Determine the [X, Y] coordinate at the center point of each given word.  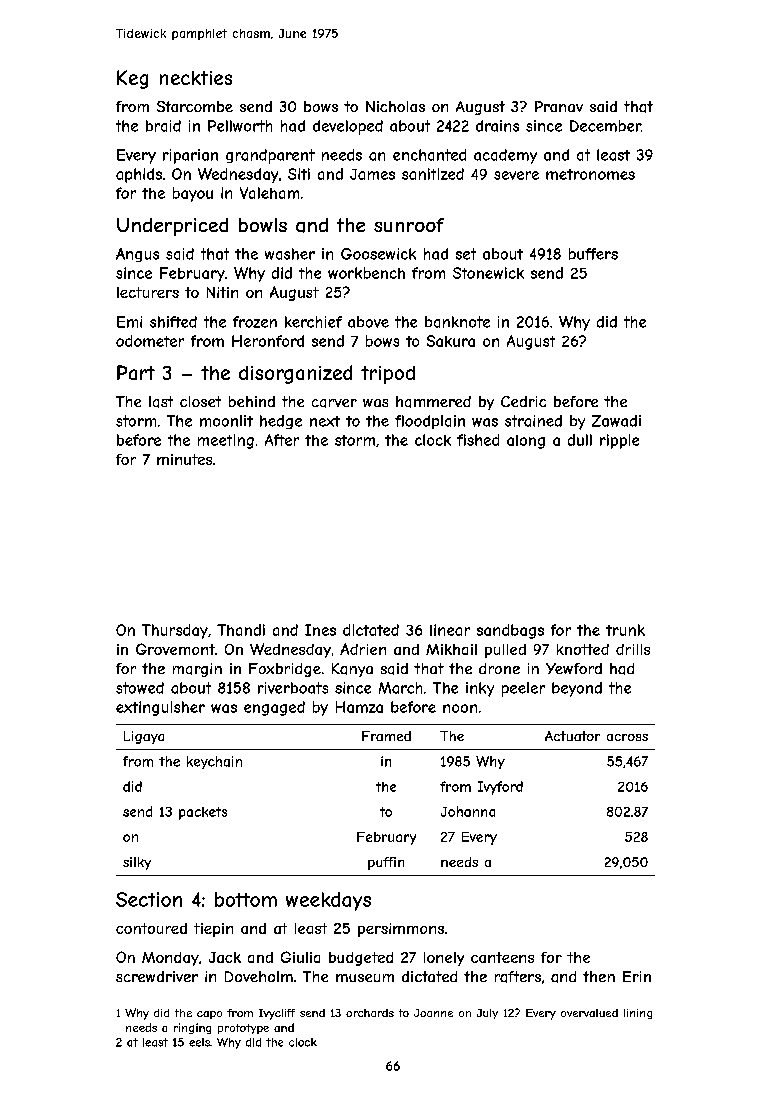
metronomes [590, 174]
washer [290, 254]
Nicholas [395, 106]
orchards [370, 1013]
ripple [619, 441]
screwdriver [157, 976]
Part [136, 372]
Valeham [269, 193]
